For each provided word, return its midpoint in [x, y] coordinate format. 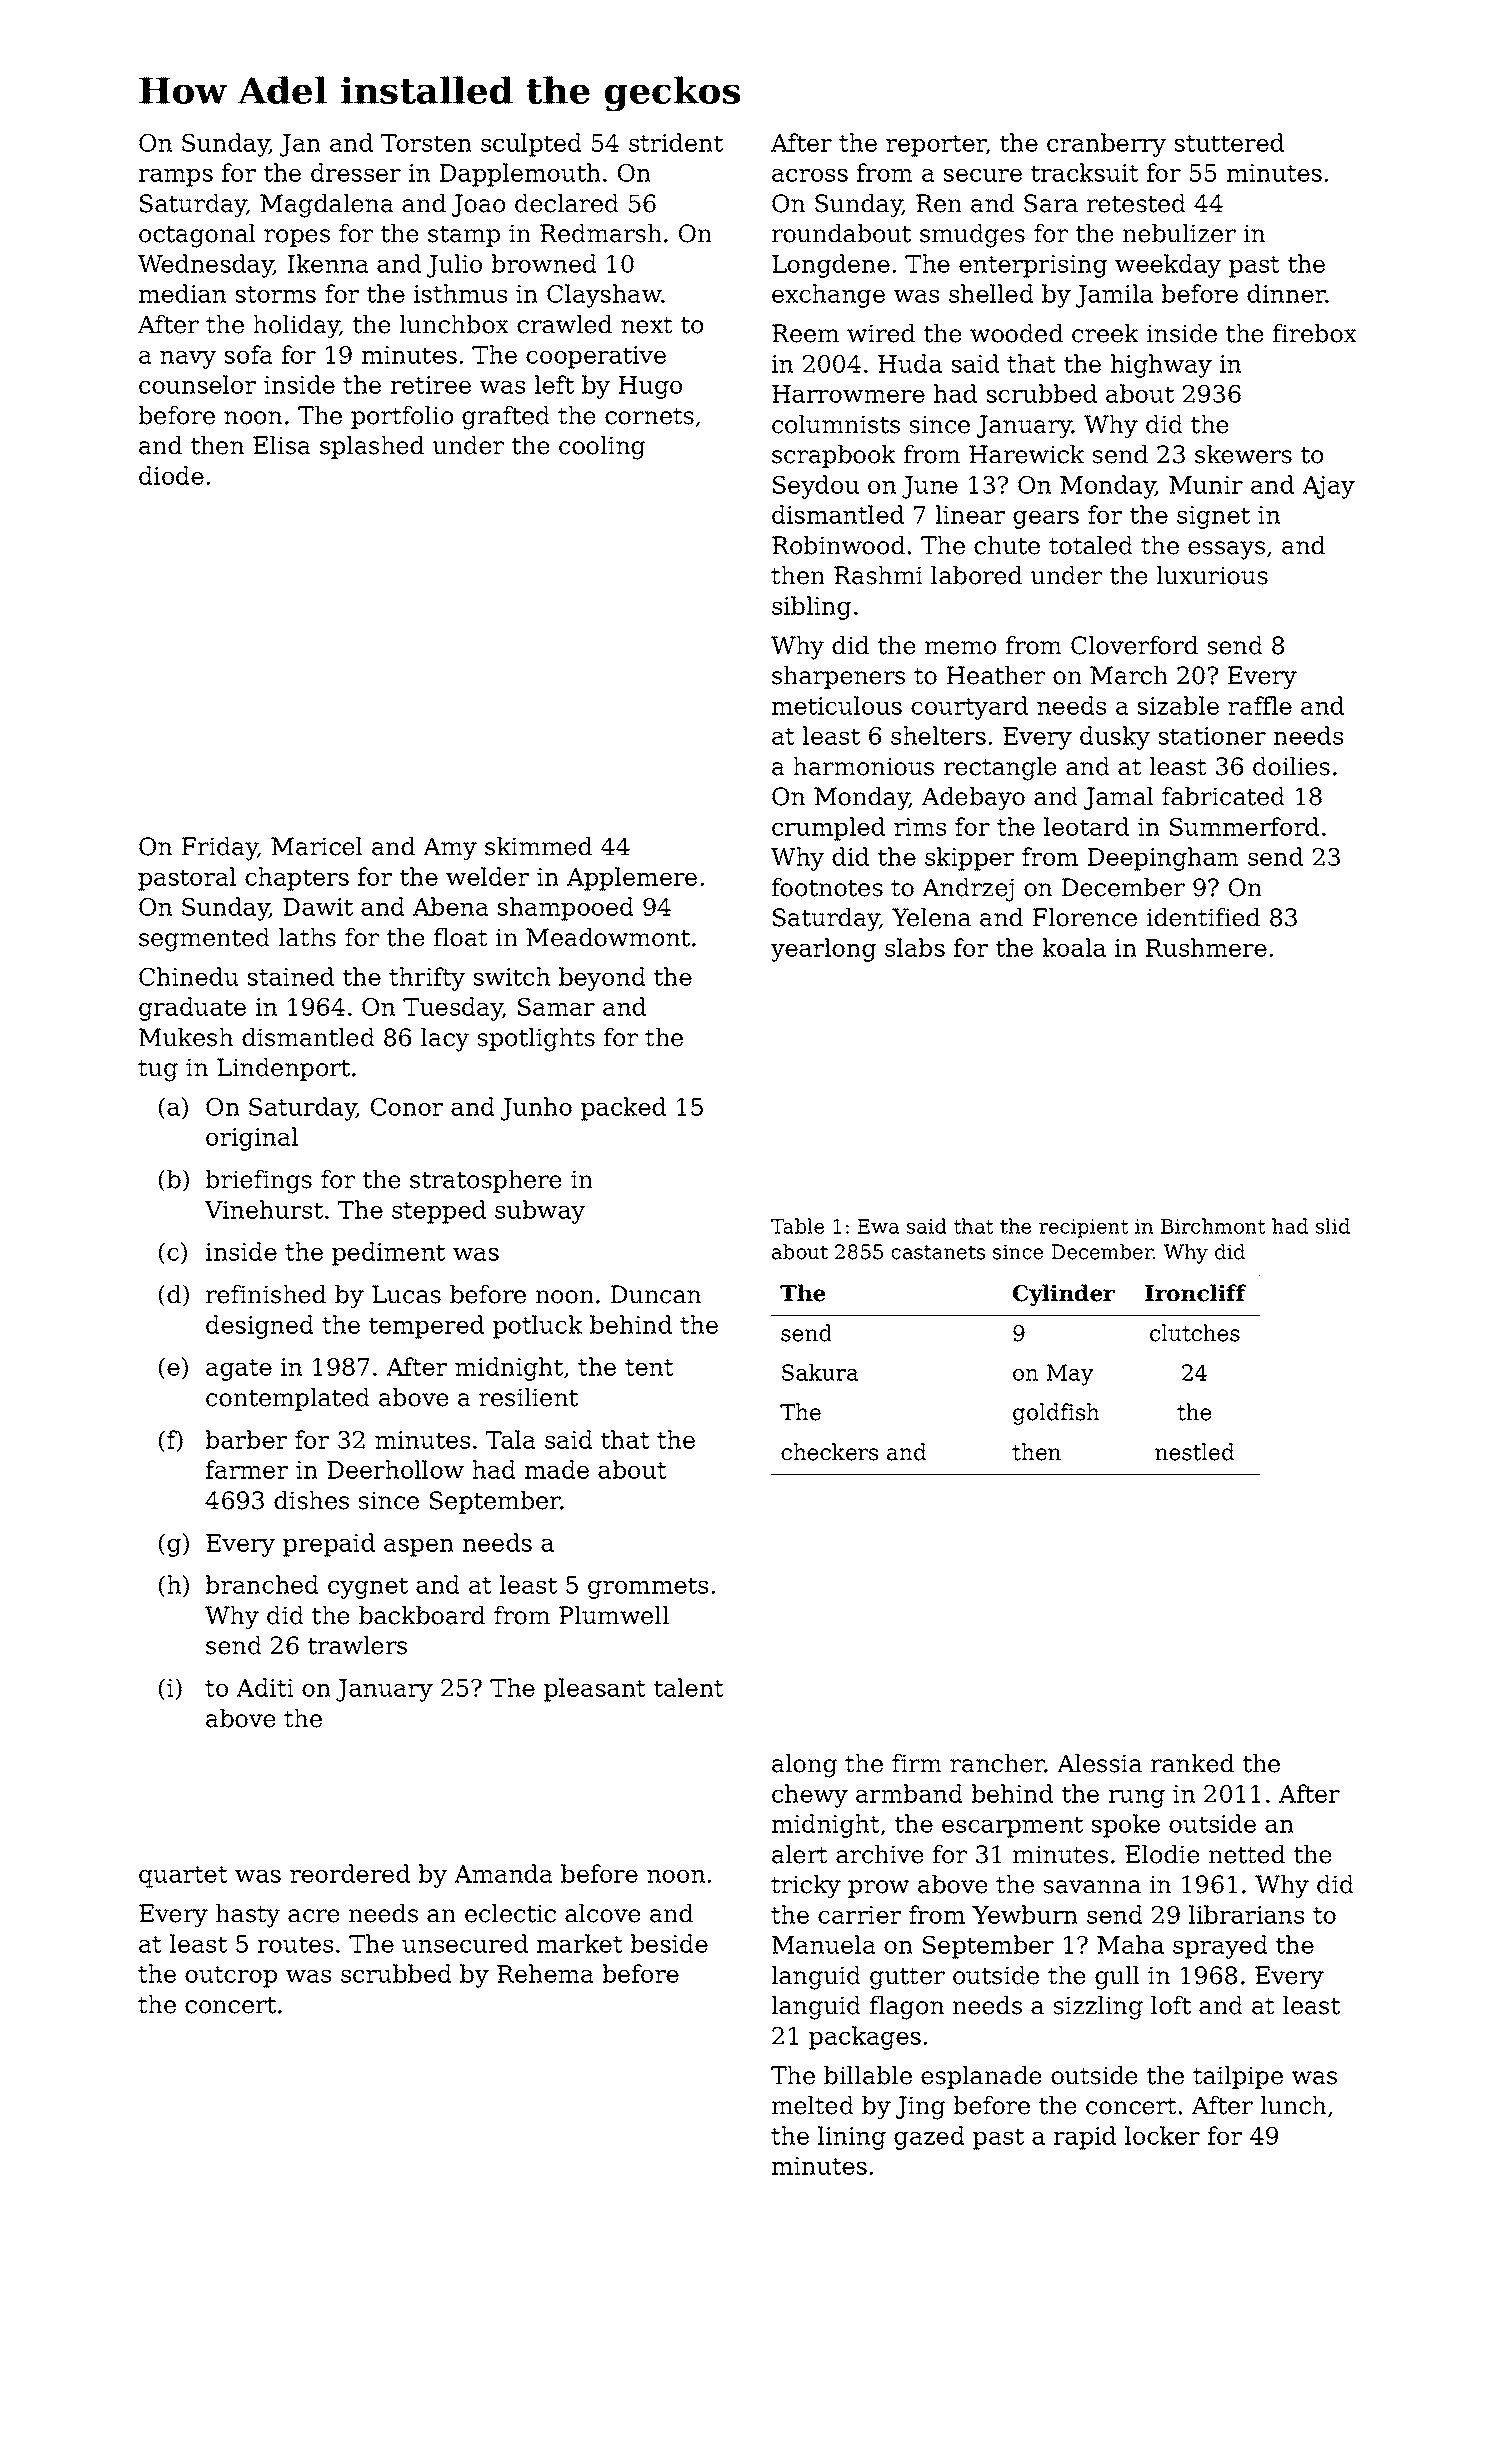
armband [909, 1793]
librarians [1246, 1914]
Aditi [265, 1687]
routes [295, 1944]
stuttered [1229, 142]
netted [1247, 1854]
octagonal [197, 236]
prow [878, 1889]
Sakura [820, 1372]
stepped [439, 1212]
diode [171, 475]
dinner [1286, 293]
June [930, 487]
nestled [1194, 1452]
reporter [936, 146]
